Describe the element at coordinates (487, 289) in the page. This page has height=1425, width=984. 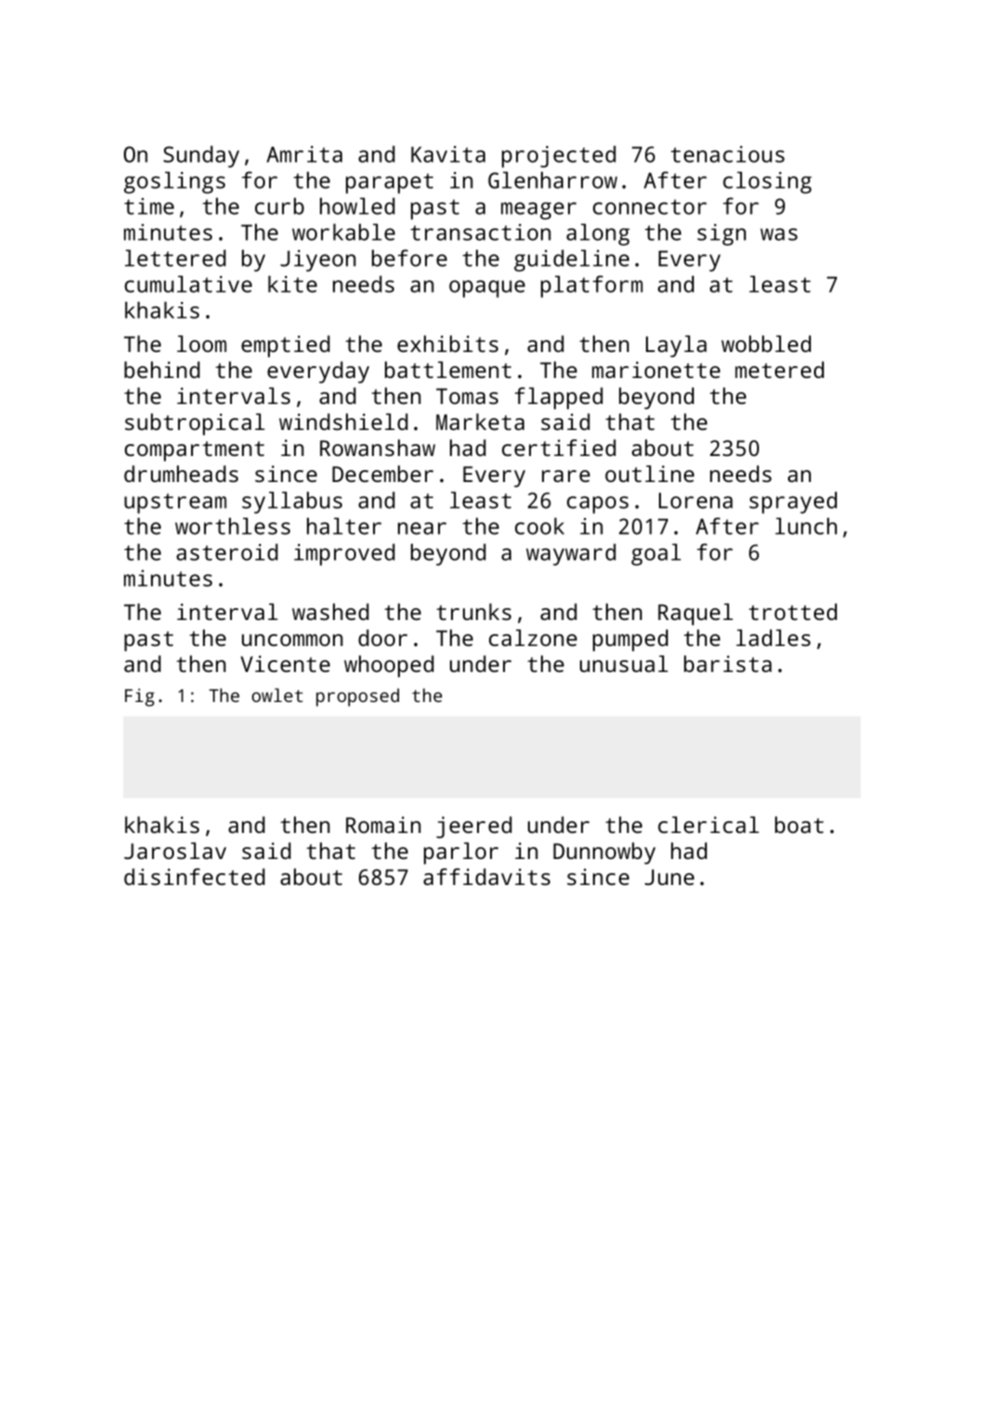
I see `opaque` at that location.
